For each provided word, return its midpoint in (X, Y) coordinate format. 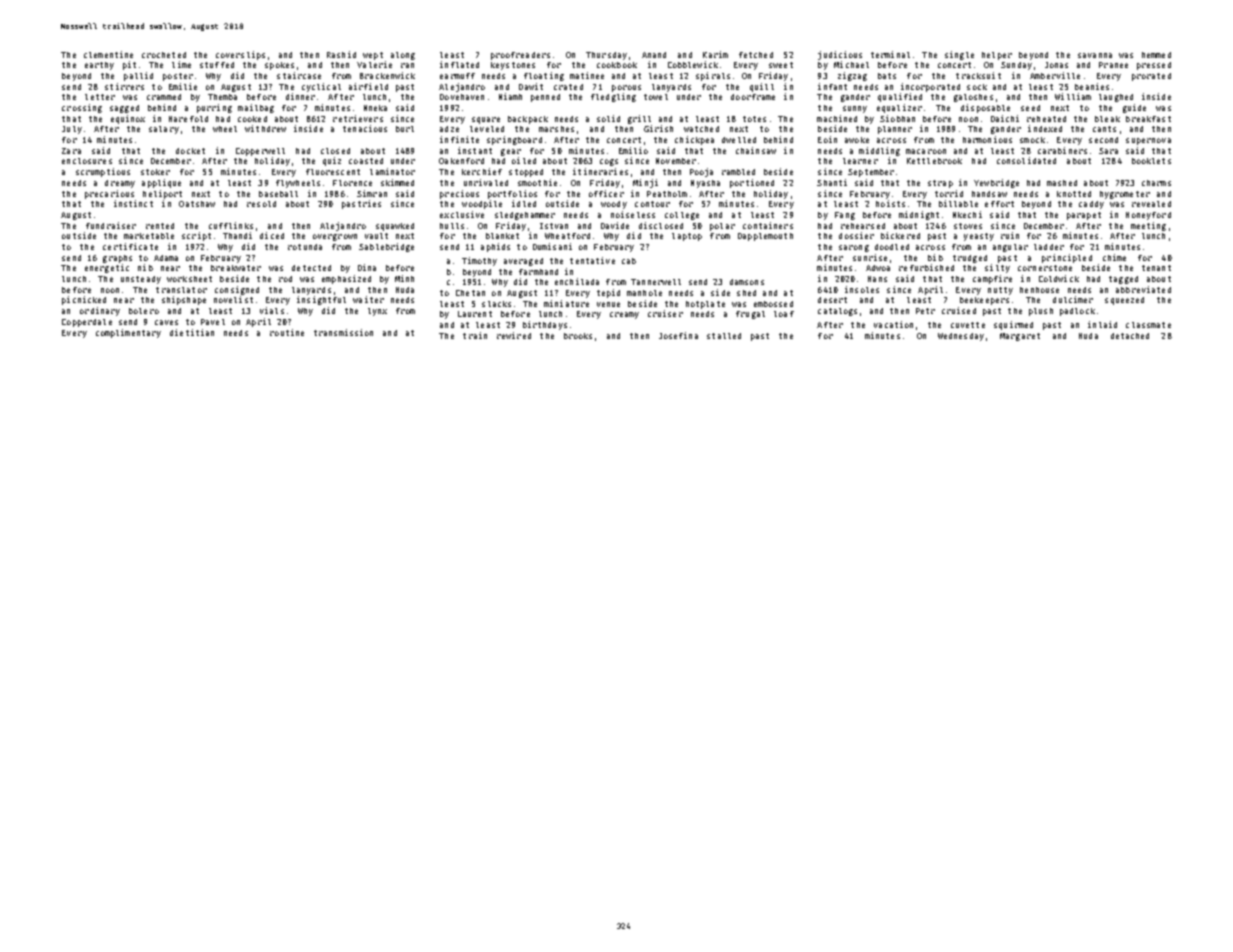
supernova (1148, 141)
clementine (108, 54)
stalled (724, 336)
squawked (395, 227)
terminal (890, 54)
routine (287, 332)
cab (629, 261)
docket (190, 151)
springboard (514, 140)
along (403, 56)
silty (997, 268)
